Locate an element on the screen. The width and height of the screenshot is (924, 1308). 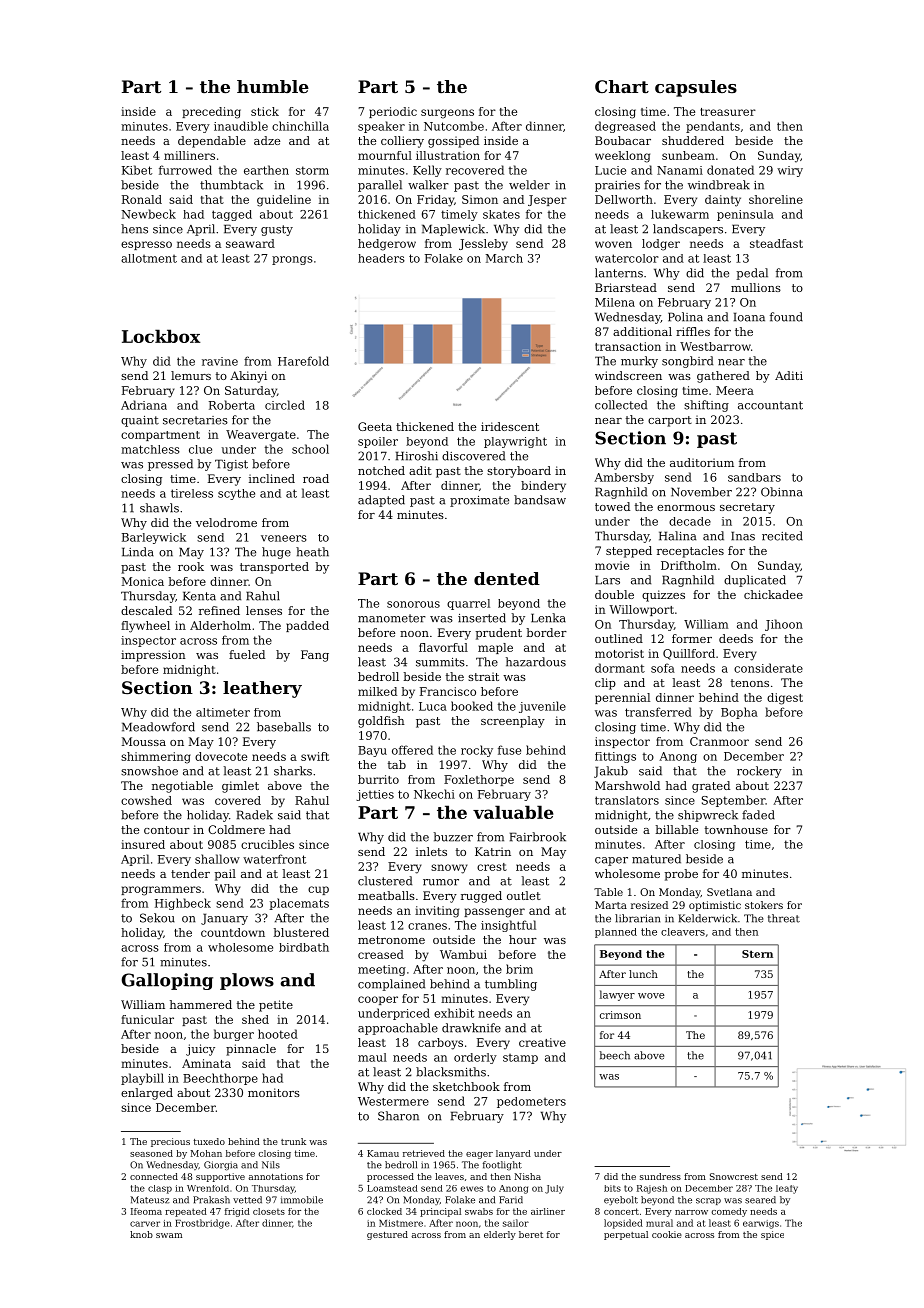
recited is located at coordinates (782, 536).
